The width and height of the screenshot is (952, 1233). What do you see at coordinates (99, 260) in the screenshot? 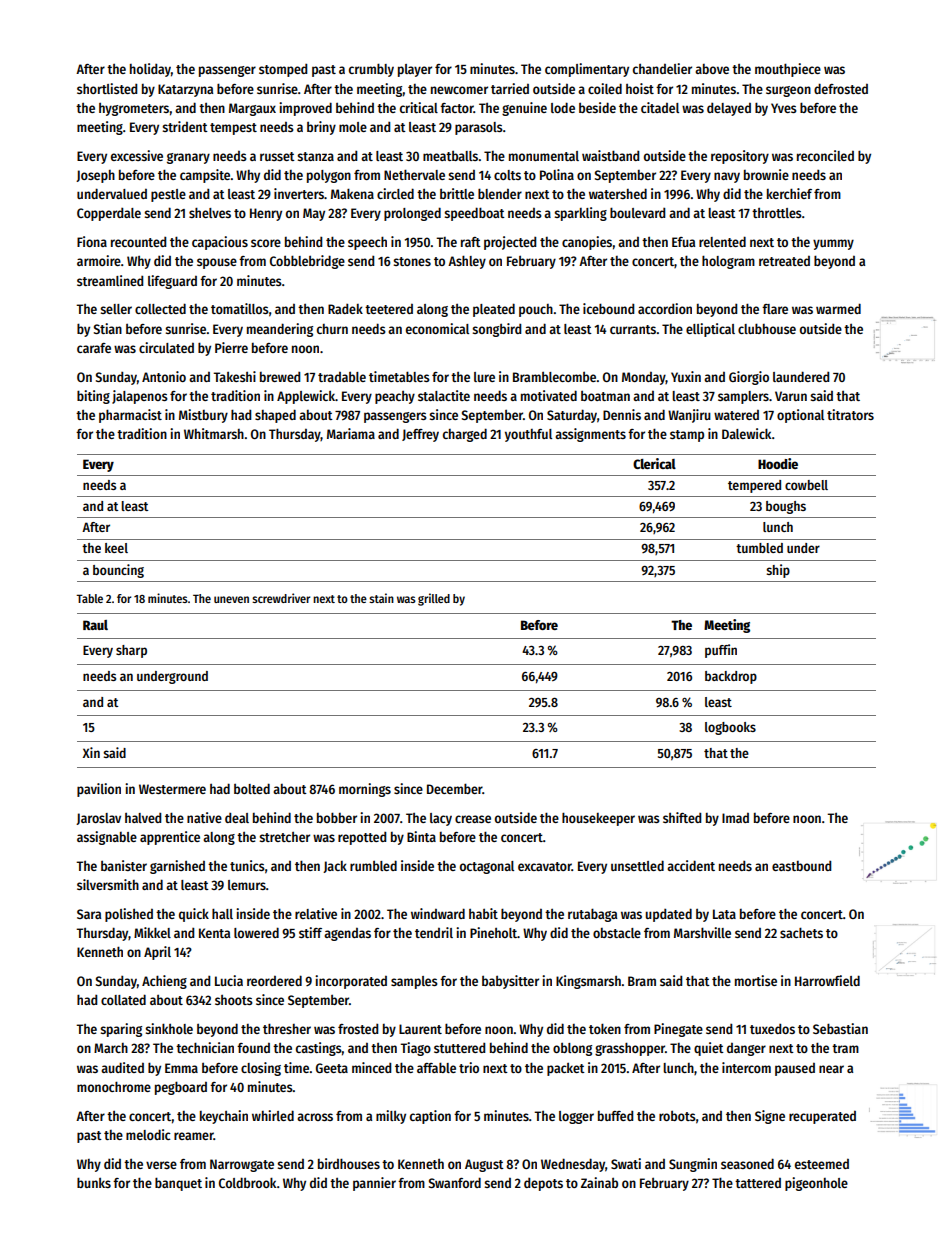
I see `armoire` at bounding box center [99, 260].
